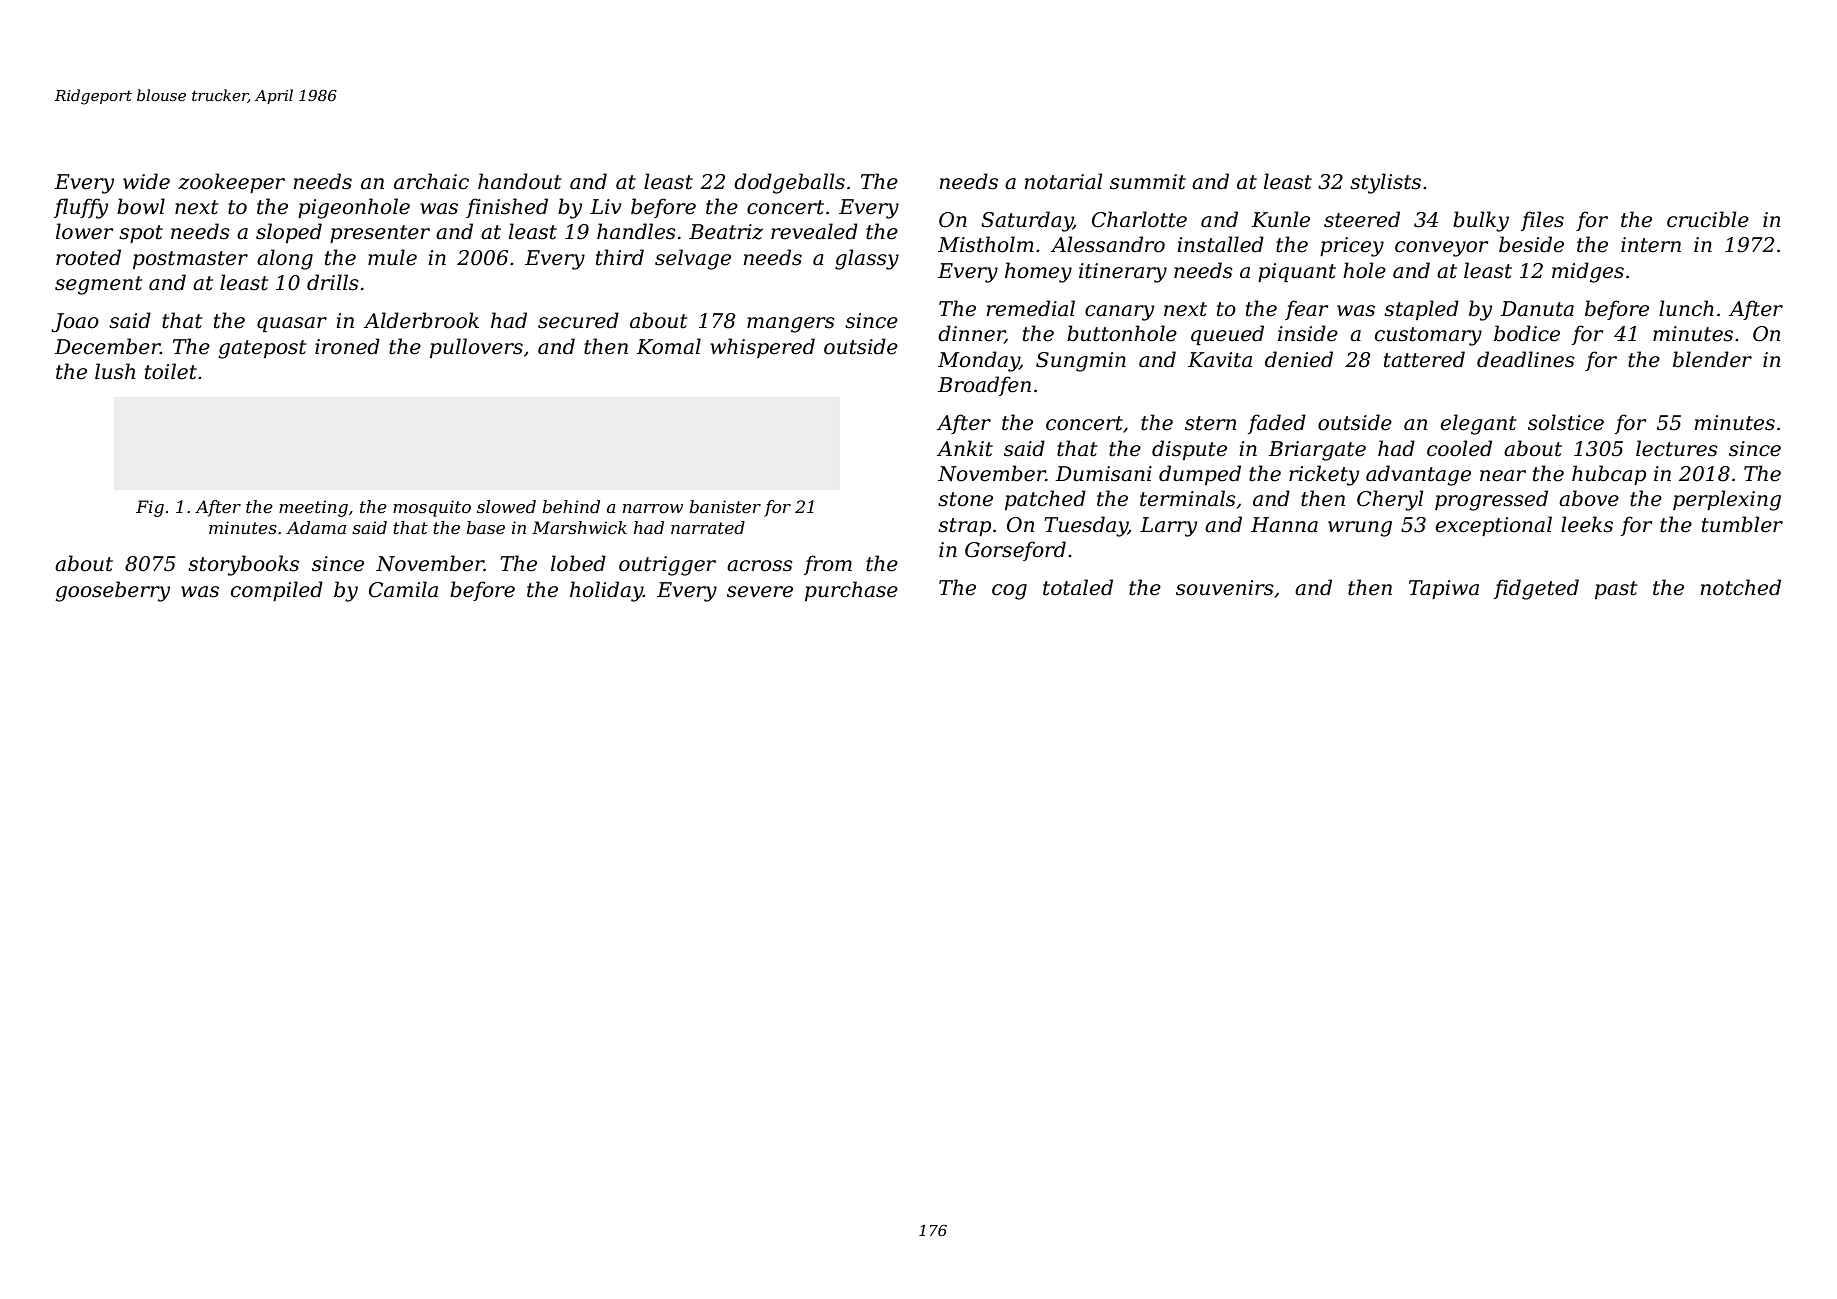 This screenshot has width=1837, height=1299. Describe the element at coordinates (421, 320) in the screenshot. I see `Alderbrook` at that location.
